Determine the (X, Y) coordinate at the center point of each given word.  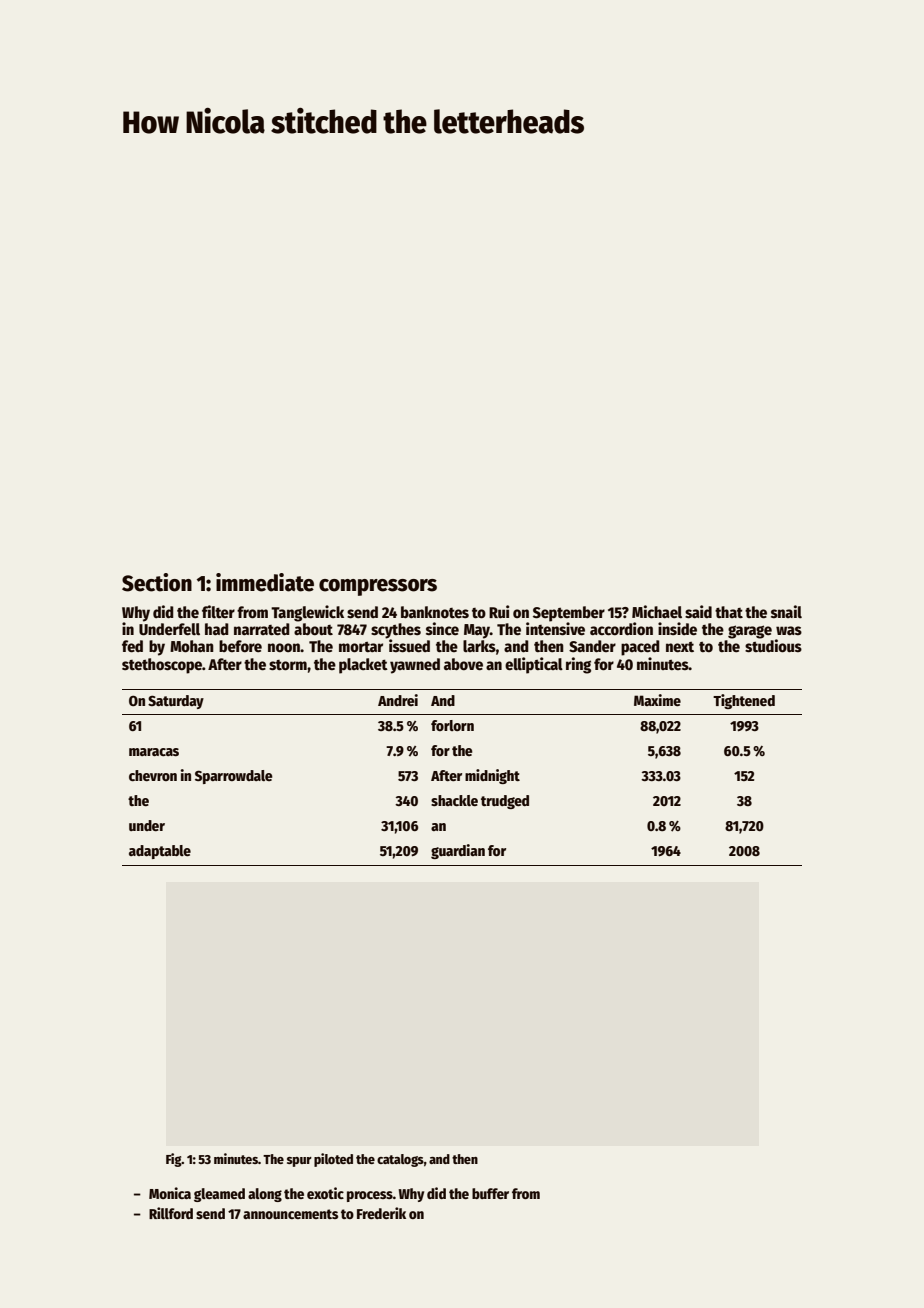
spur (299, 1162)
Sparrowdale (234, 777)
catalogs (400, 1160)
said (698, 612)
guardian (458, 851)
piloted (333, 1160)
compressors (378, 587)
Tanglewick (307, 613)
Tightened (744, 701)
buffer (490, 1193)
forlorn (452, 725)
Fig (174, 1160)
